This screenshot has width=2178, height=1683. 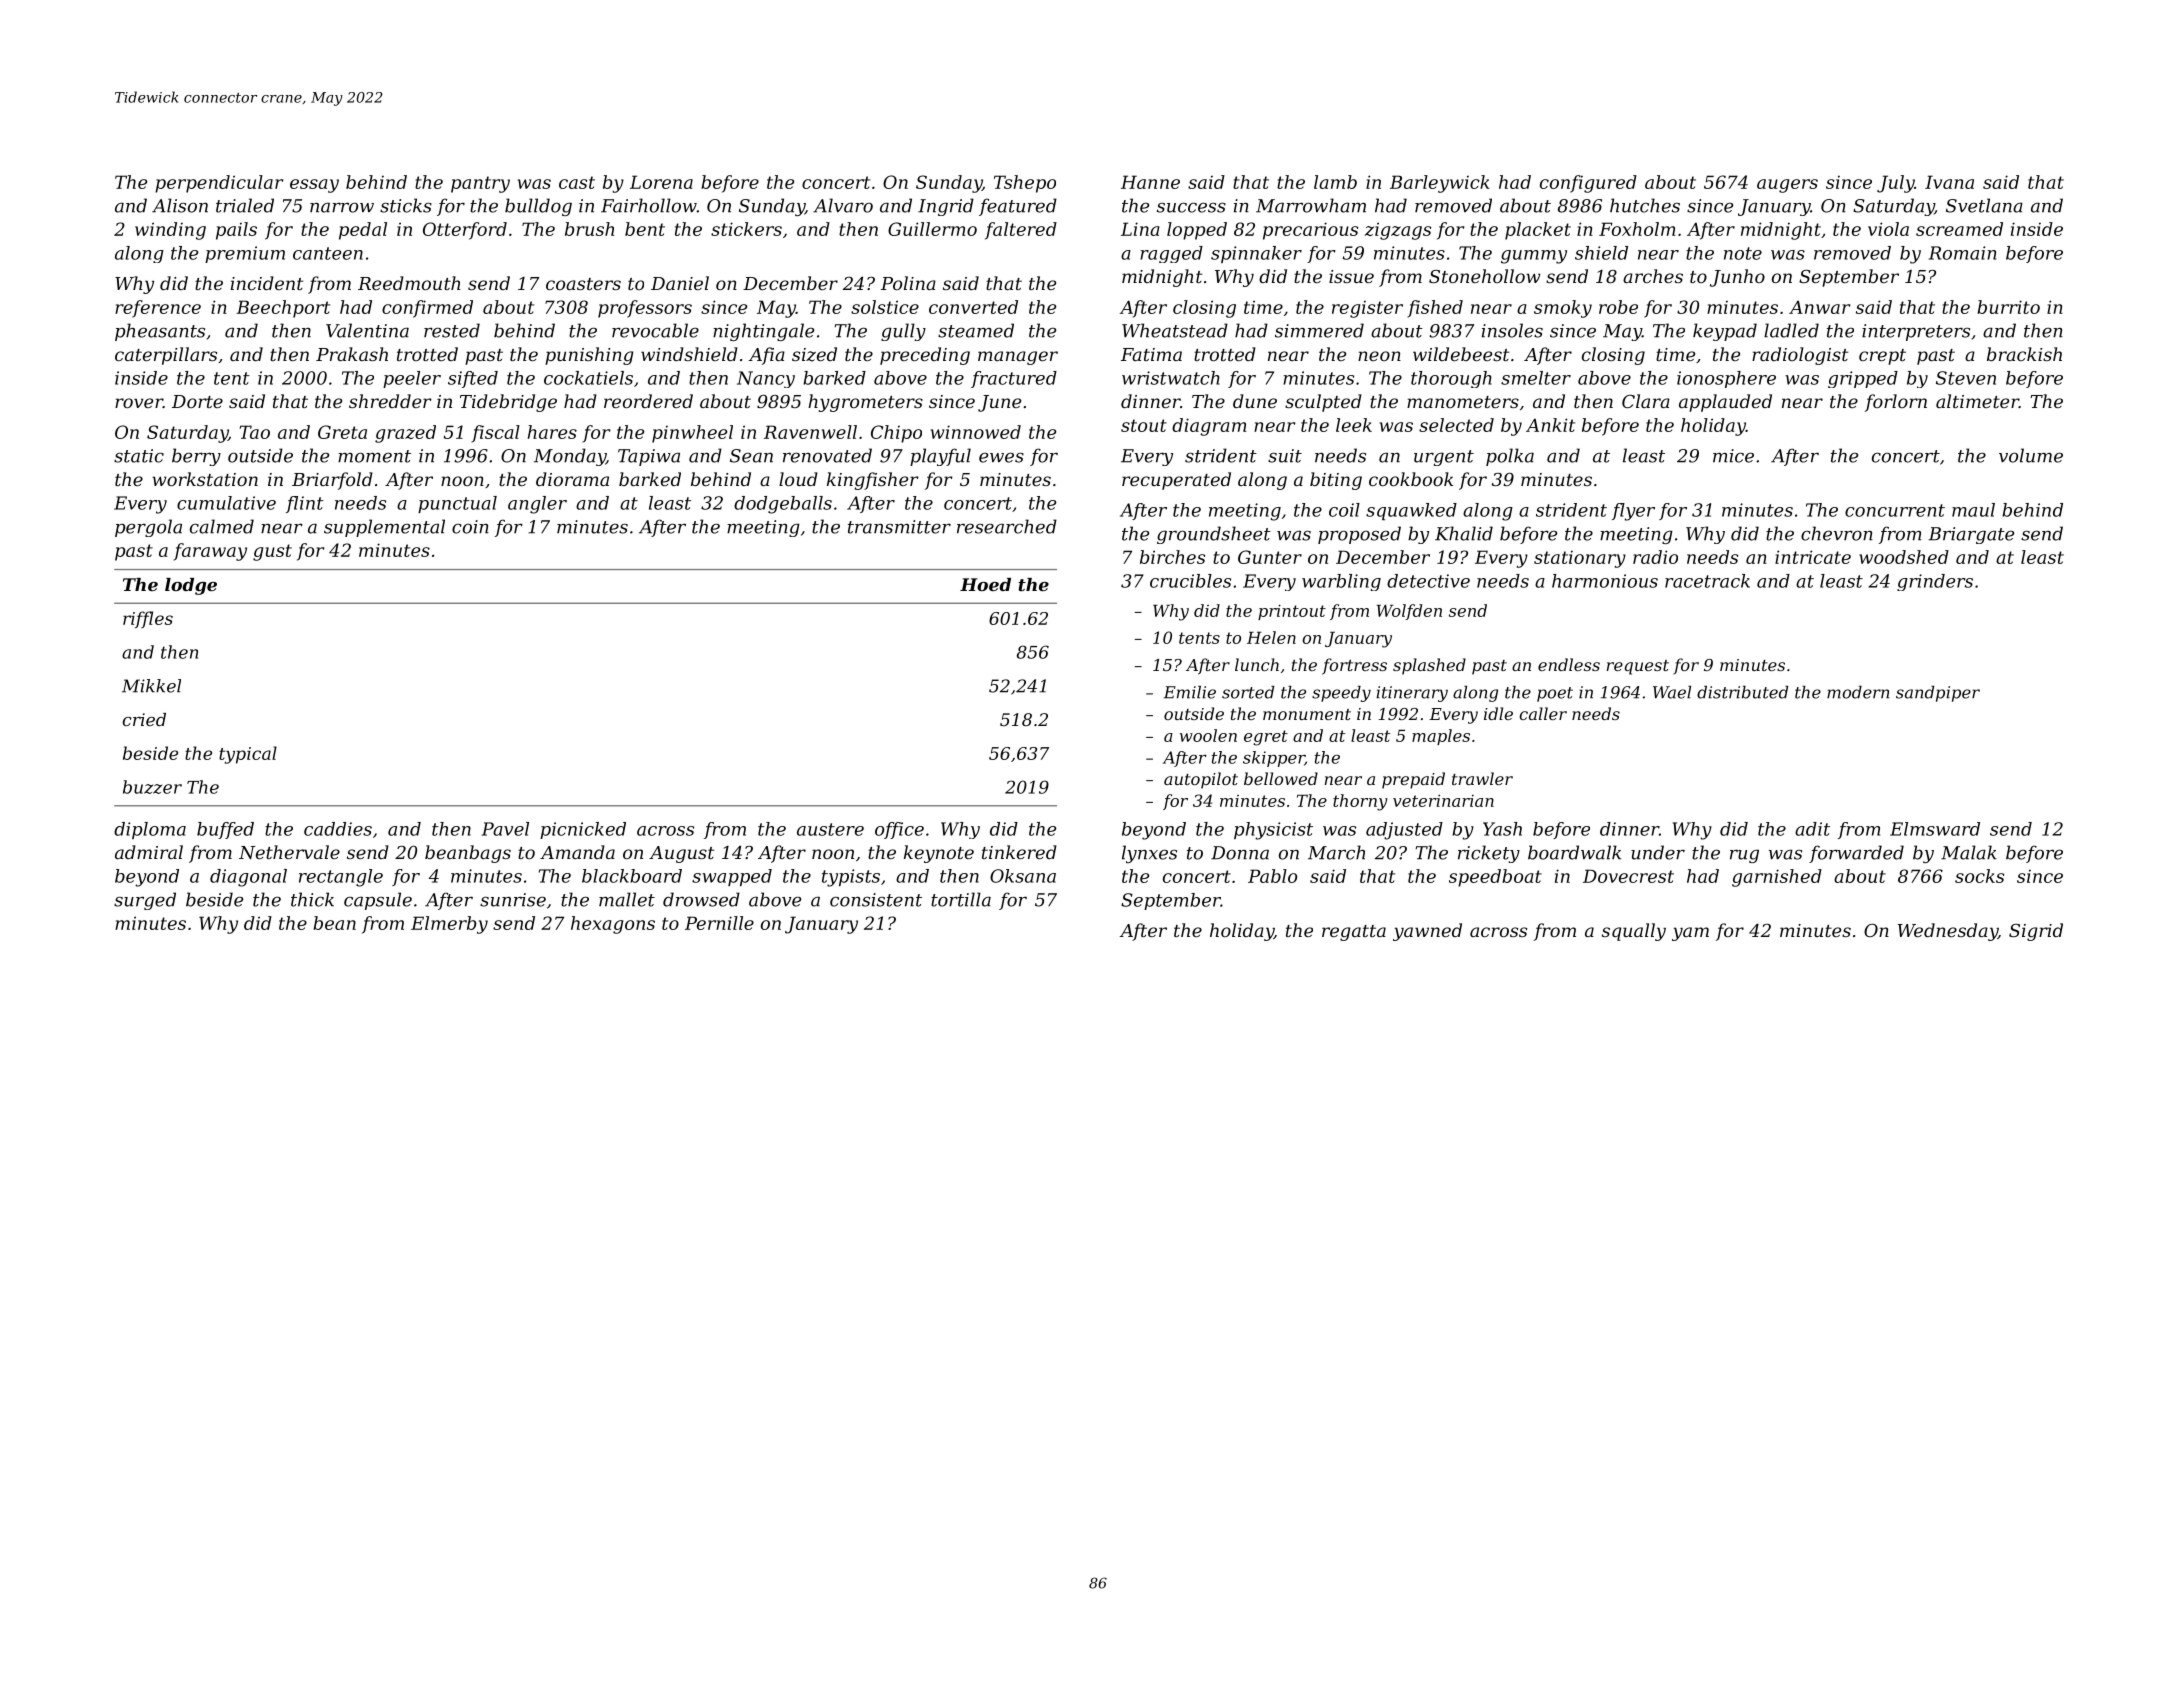 What do you see at coordinates (449, 925) in the screenshot?
I see `Elmerby` at bounding box center [449, 925].
